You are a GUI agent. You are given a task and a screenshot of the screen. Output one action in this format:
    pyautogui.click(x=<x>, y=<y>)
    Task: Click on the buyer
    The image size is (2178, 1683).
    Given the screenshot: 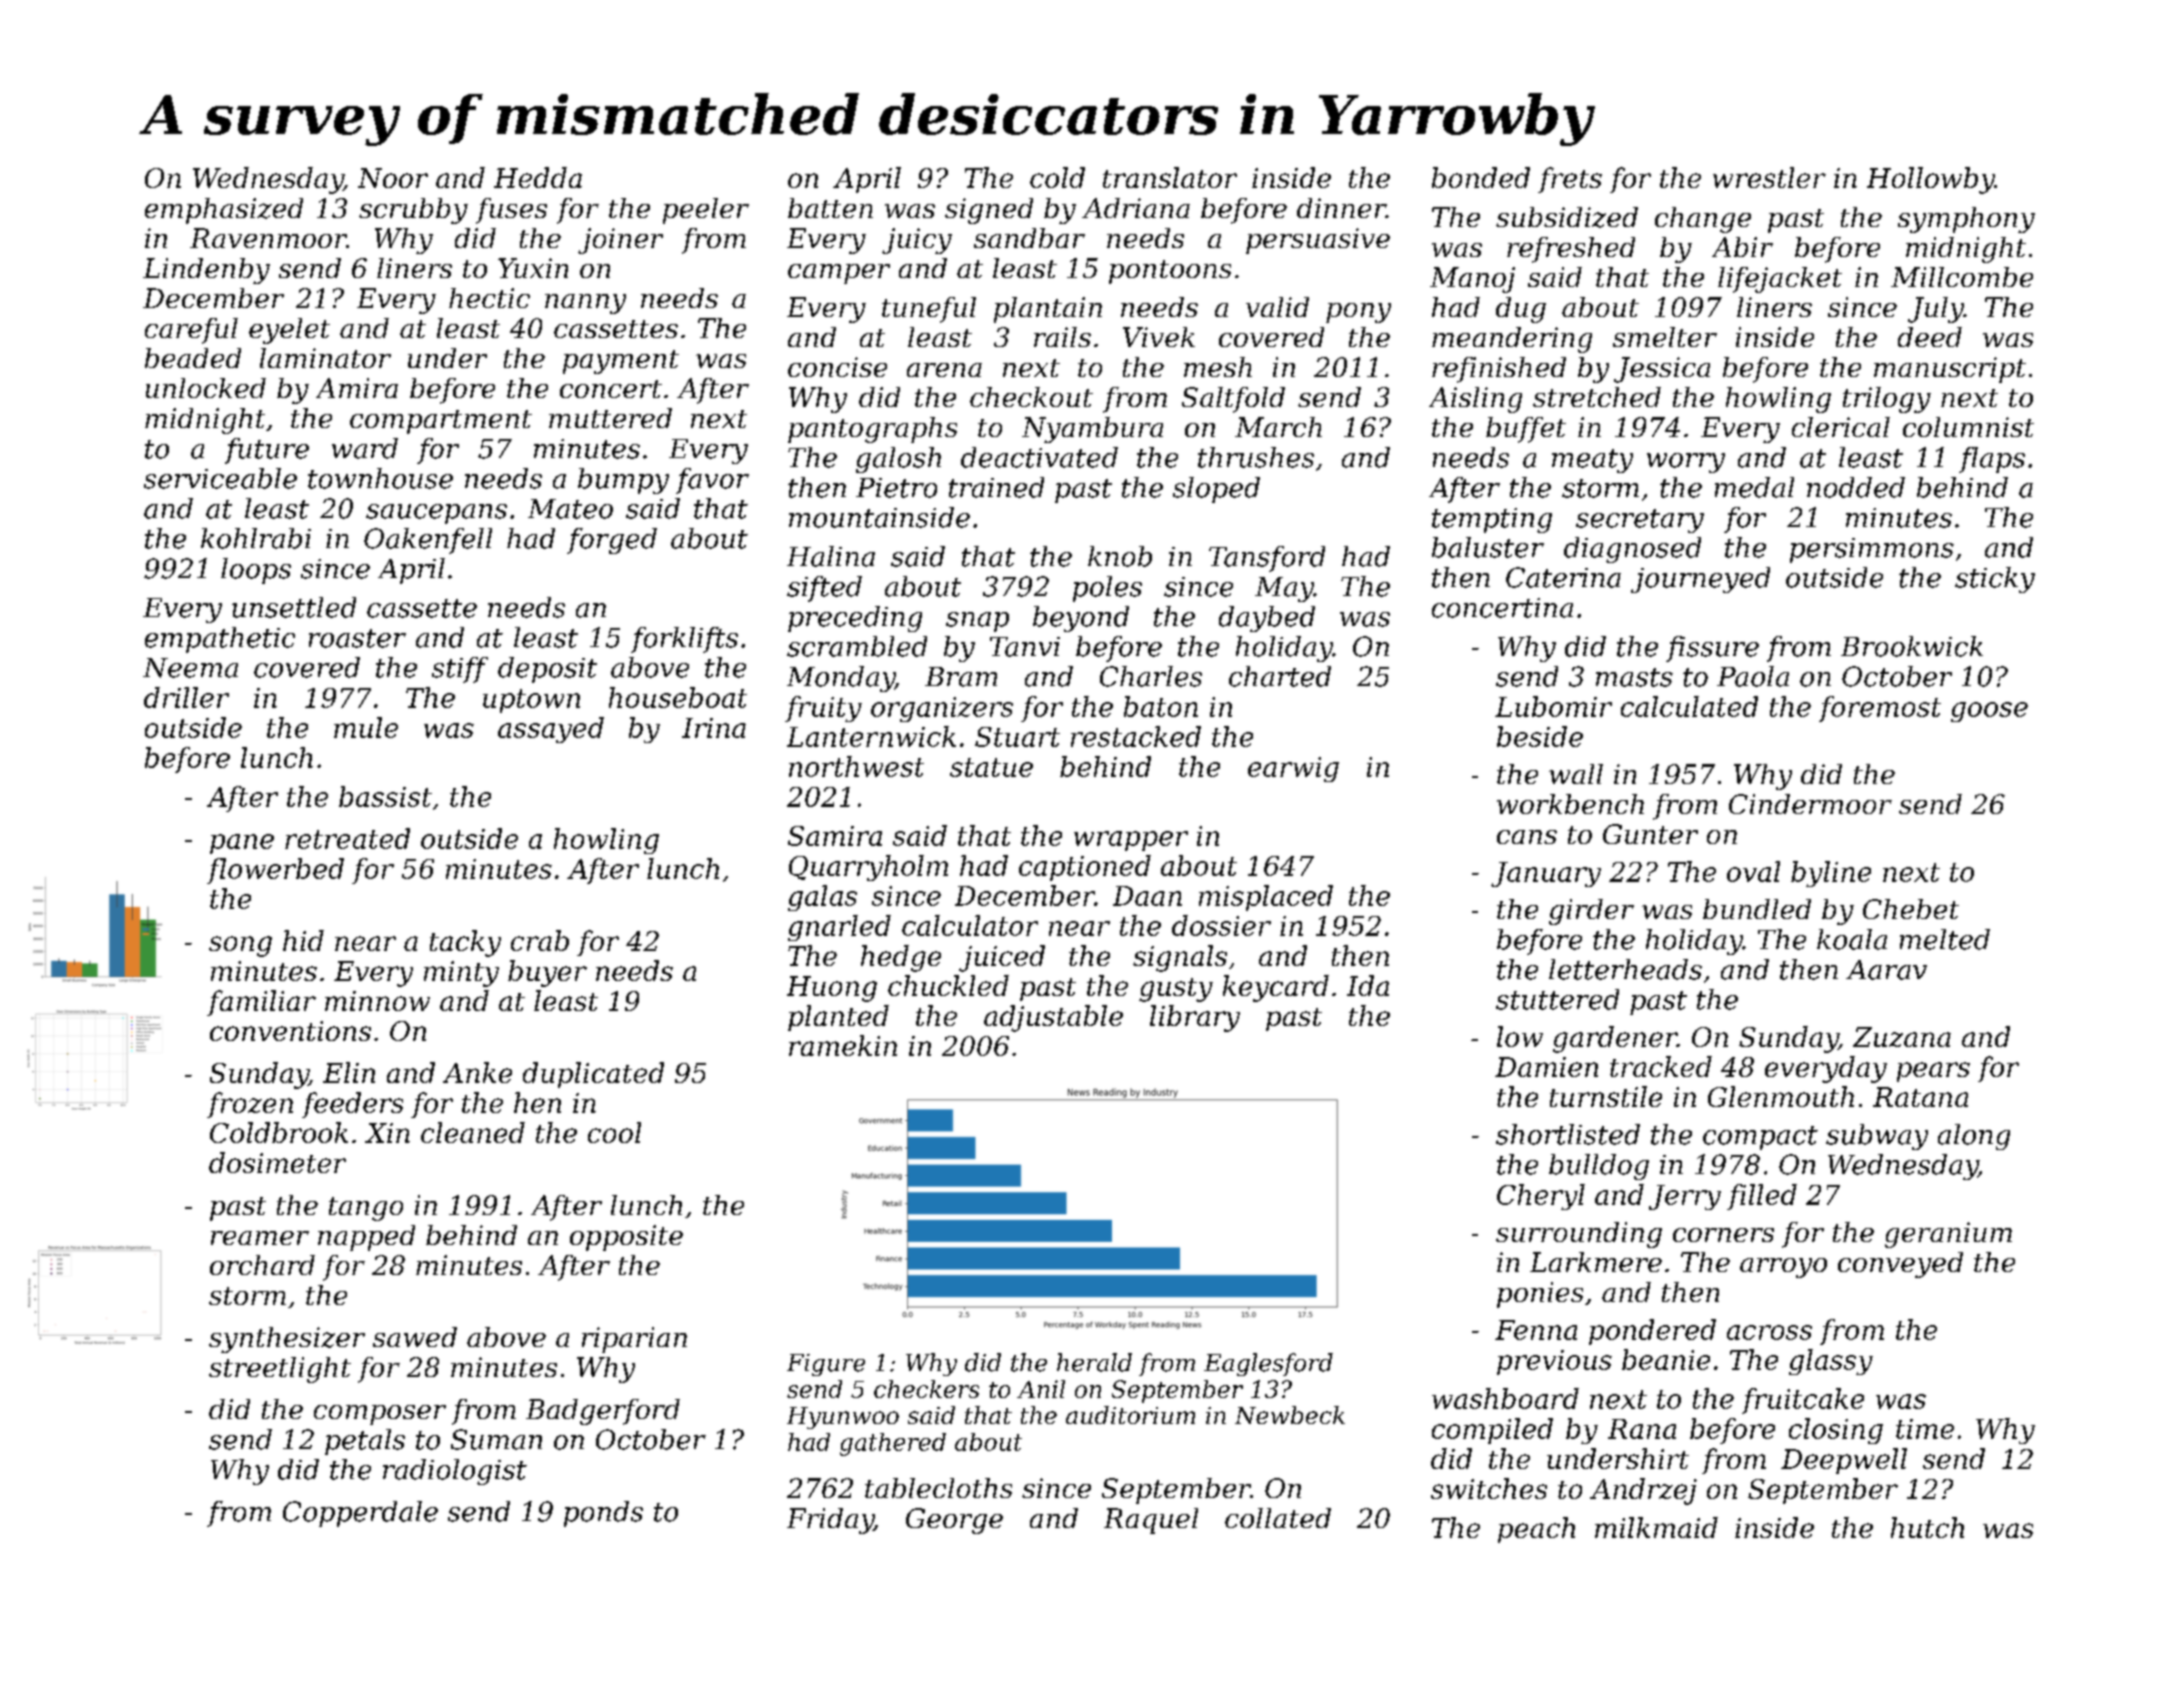 What is the action you would take?
    pyautogui.click(x=547, y=973)
